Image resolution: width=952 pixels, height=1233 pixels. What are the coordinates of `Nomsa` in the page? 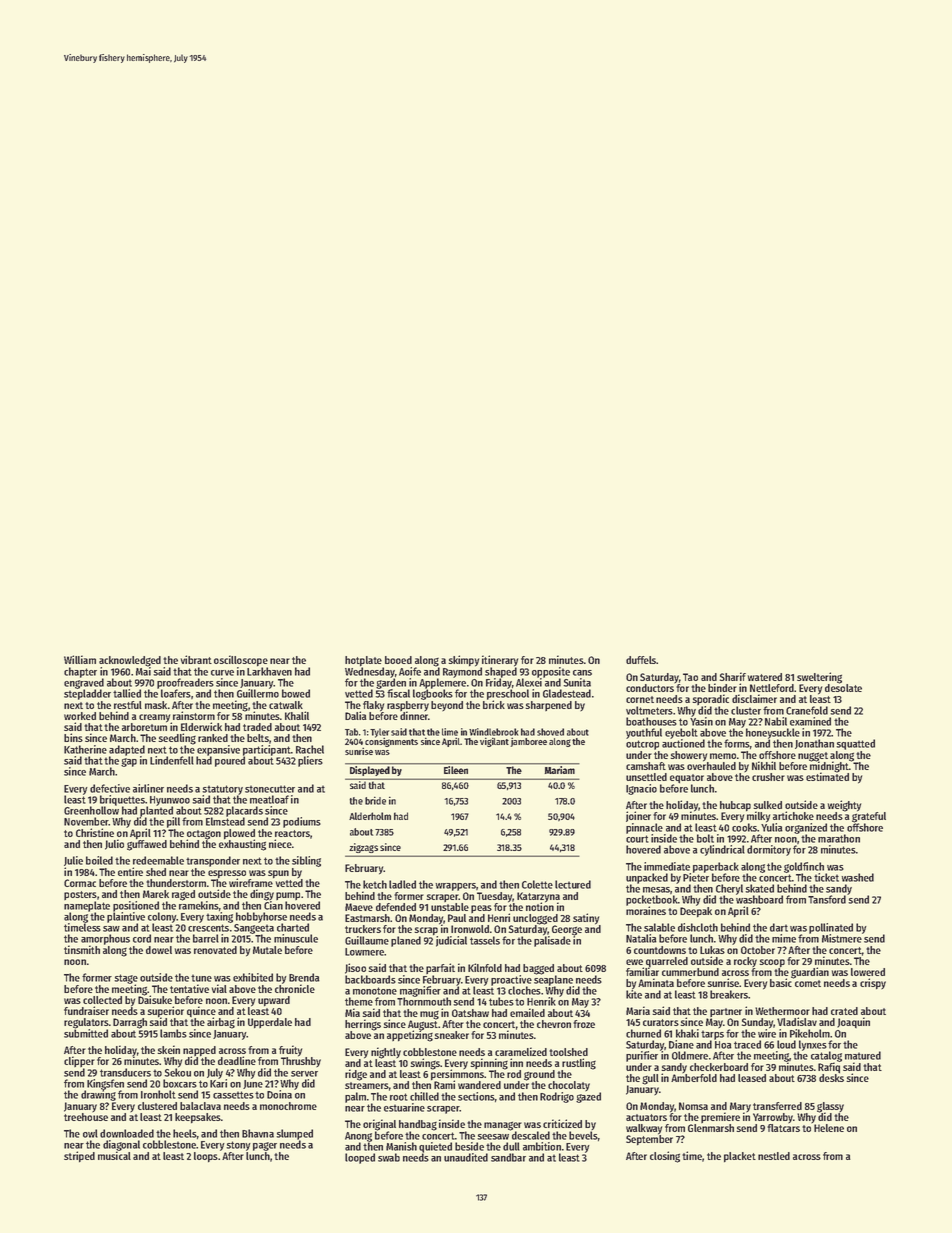 It's located at (693, 1106).
